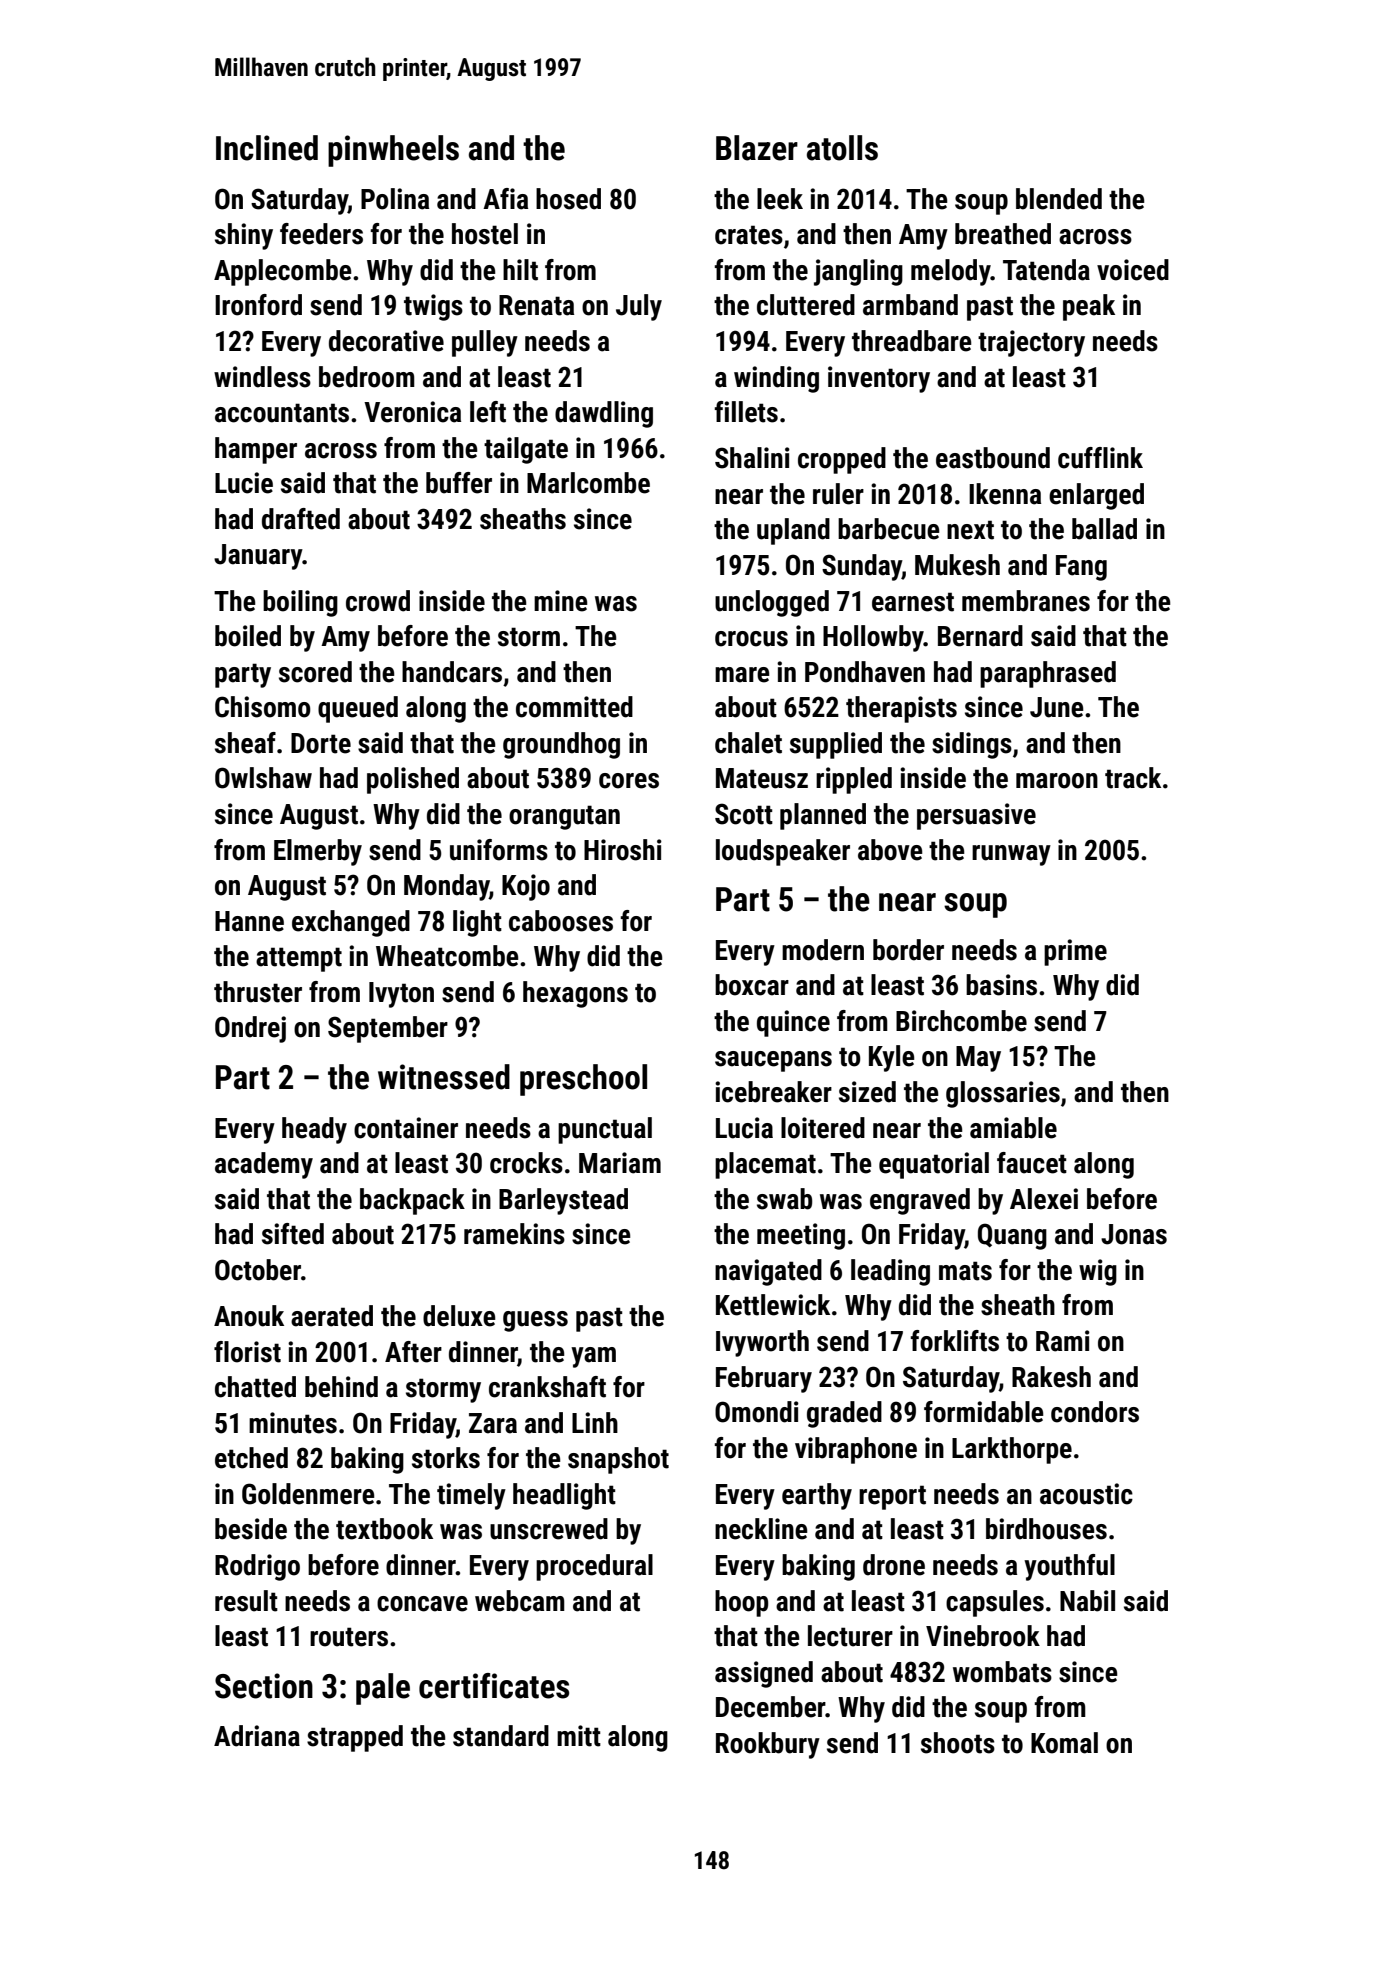 The image size is (1386, 1969). I want to click on Hollowby, so click(873, 638).
